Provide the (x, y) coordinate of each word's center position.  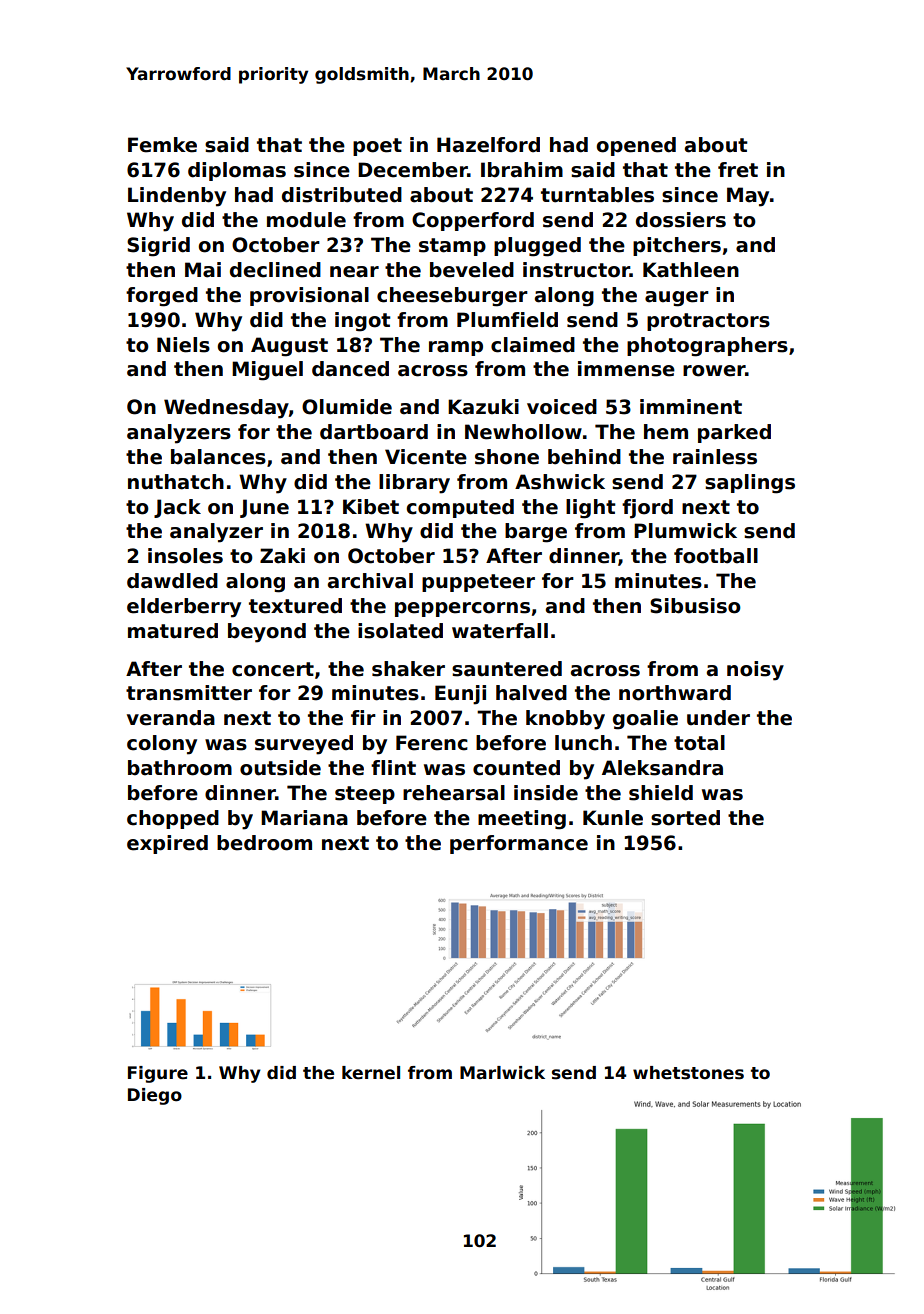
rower (714, 371)
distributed (342, 195)
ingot (363, 322)
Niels (183, 345)
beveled (472, 270)
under (718, 718)
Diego (155, 1096)
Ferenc (432, 743)
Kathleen (691, 270)
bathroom (180, 768)
